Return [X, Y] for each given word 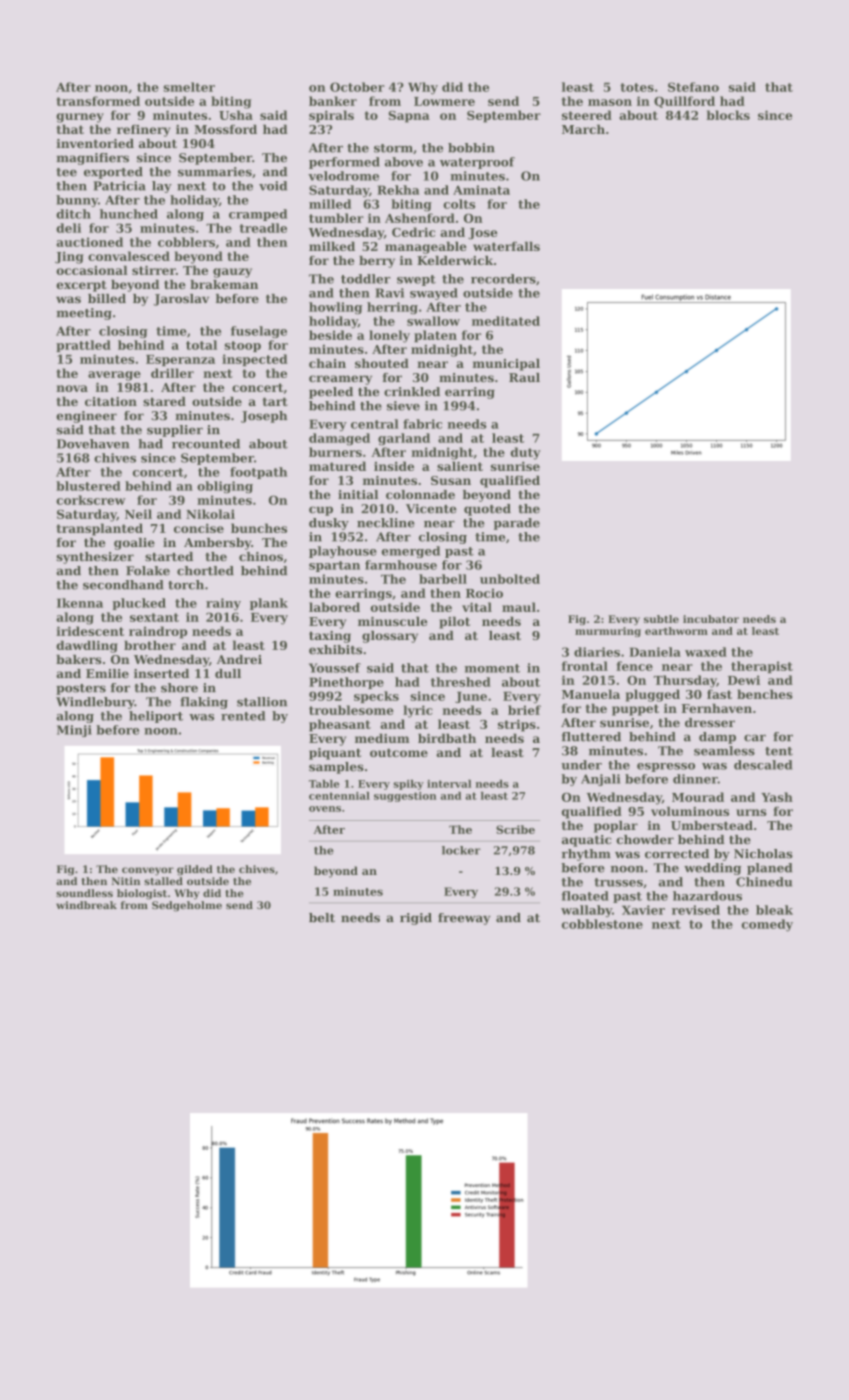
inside [394, 466]
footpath [258, 473]
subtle [661, 619]
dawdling [87, 646]
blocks [728, 115]
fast [719, 694]
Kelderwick [455, 260]
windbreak [86, 905]
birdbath [447, 738]
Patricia [119, 186]
